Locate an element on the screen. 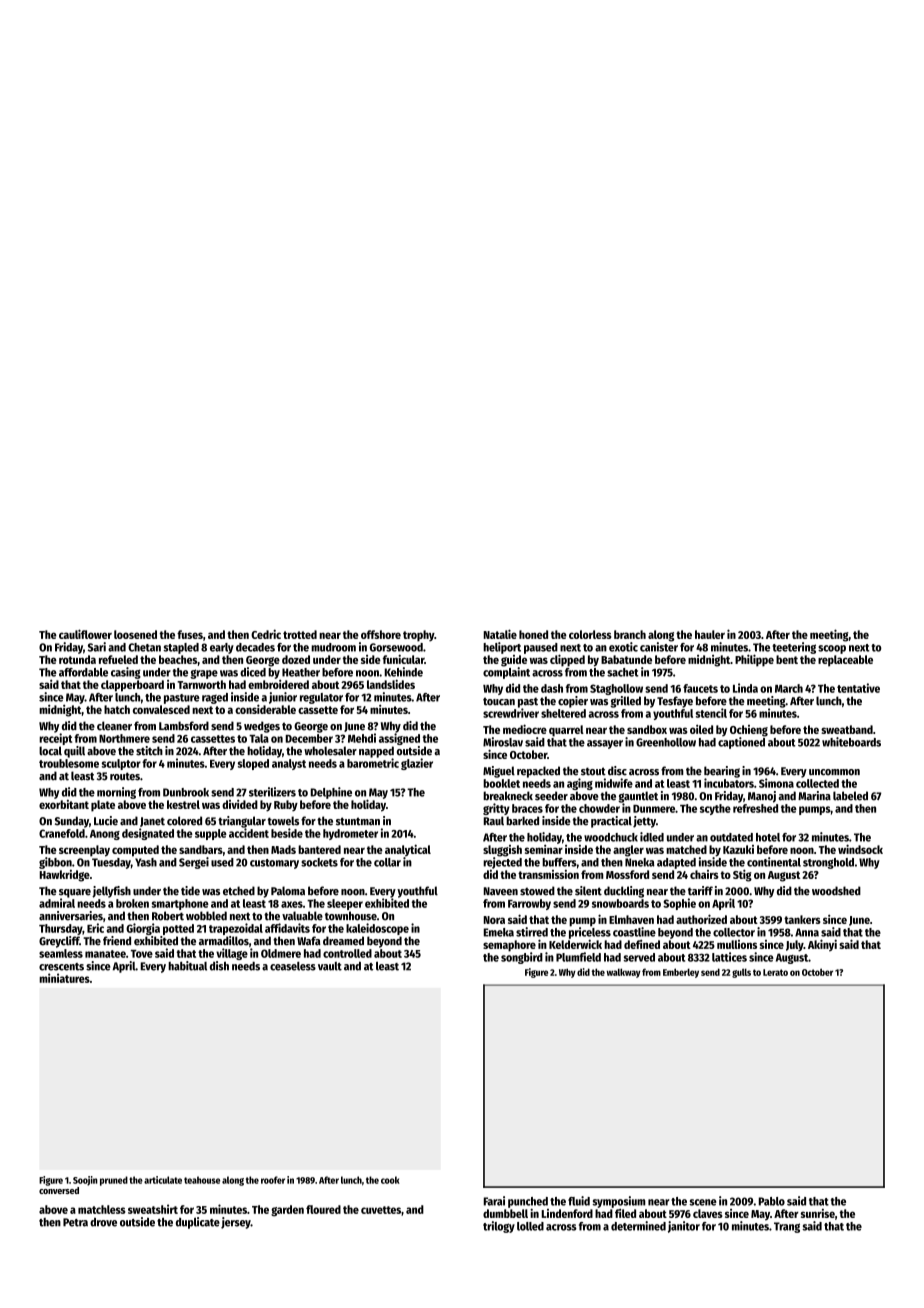 The image size is (924, 1308). repacked is located at coordinates (538, 772).
